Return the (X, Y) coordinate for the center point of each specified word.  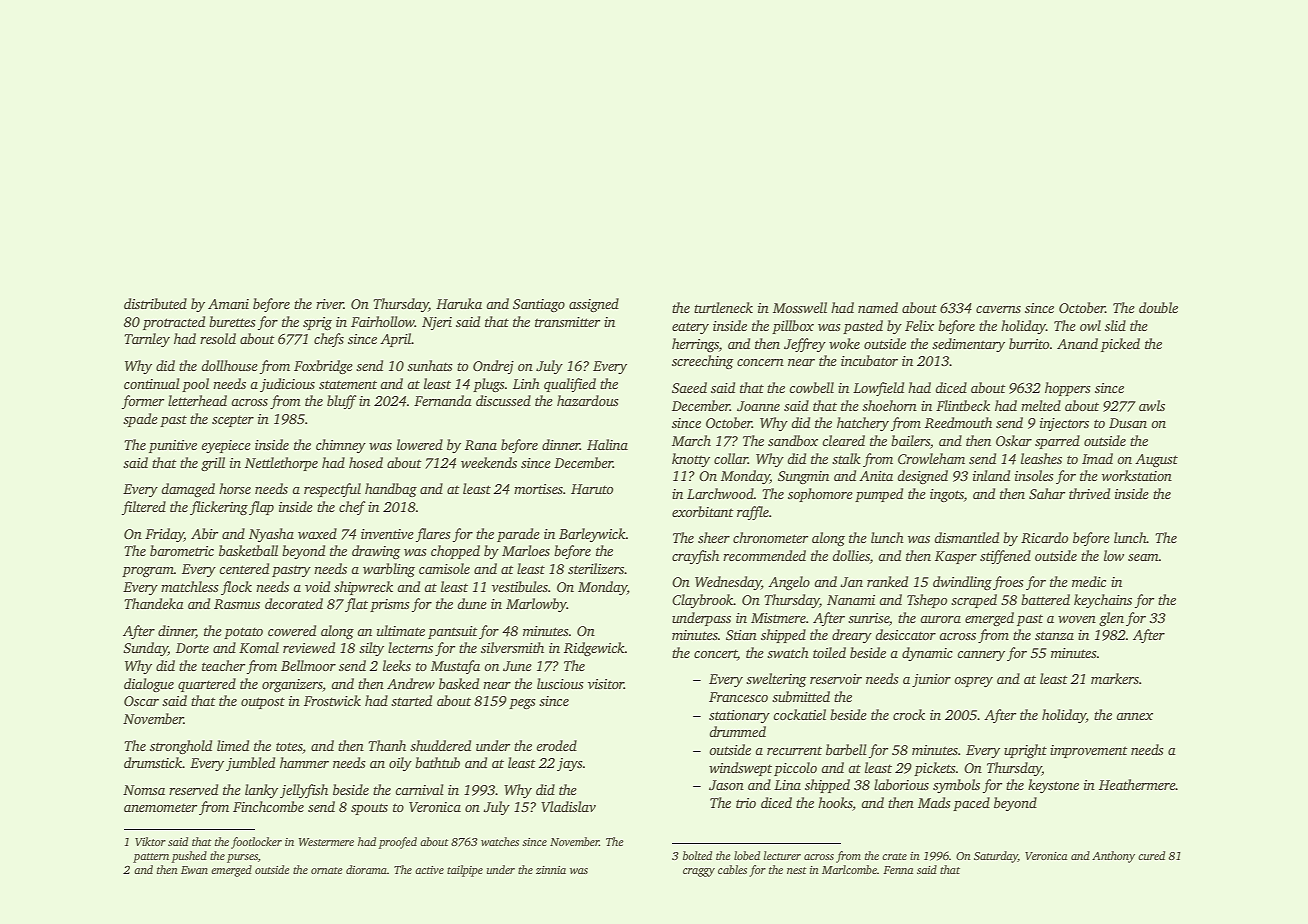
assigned (594, 305)
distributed (155, 303)
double (1158, 307)
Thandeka (154, 603)
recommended (764, 555)
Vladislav (568, 806)
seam (1143, 557)
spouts (369, 809)
